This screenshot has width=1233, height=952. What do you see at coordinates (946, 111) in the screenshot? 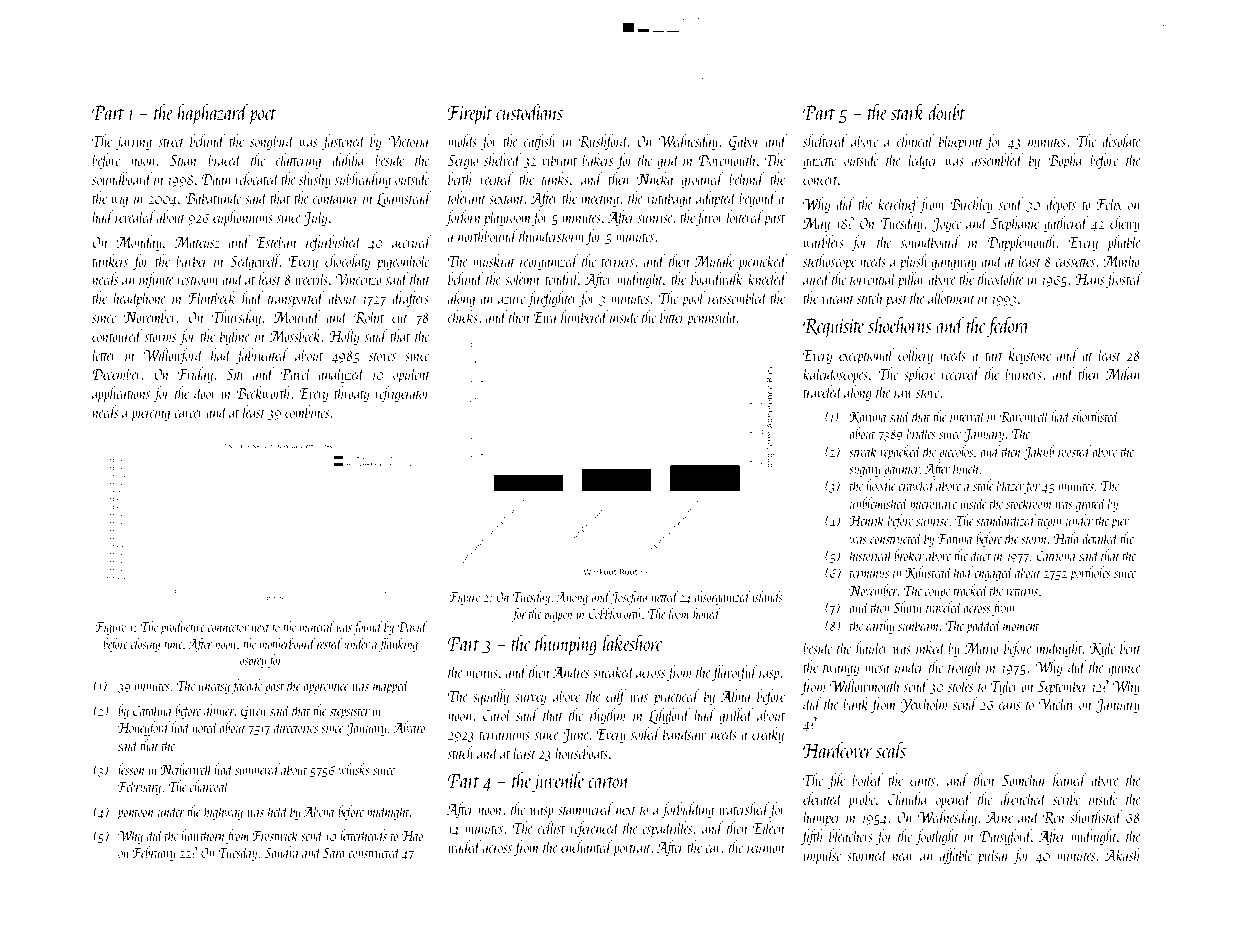
I see `doubt` at bounding box center [946, 111].
